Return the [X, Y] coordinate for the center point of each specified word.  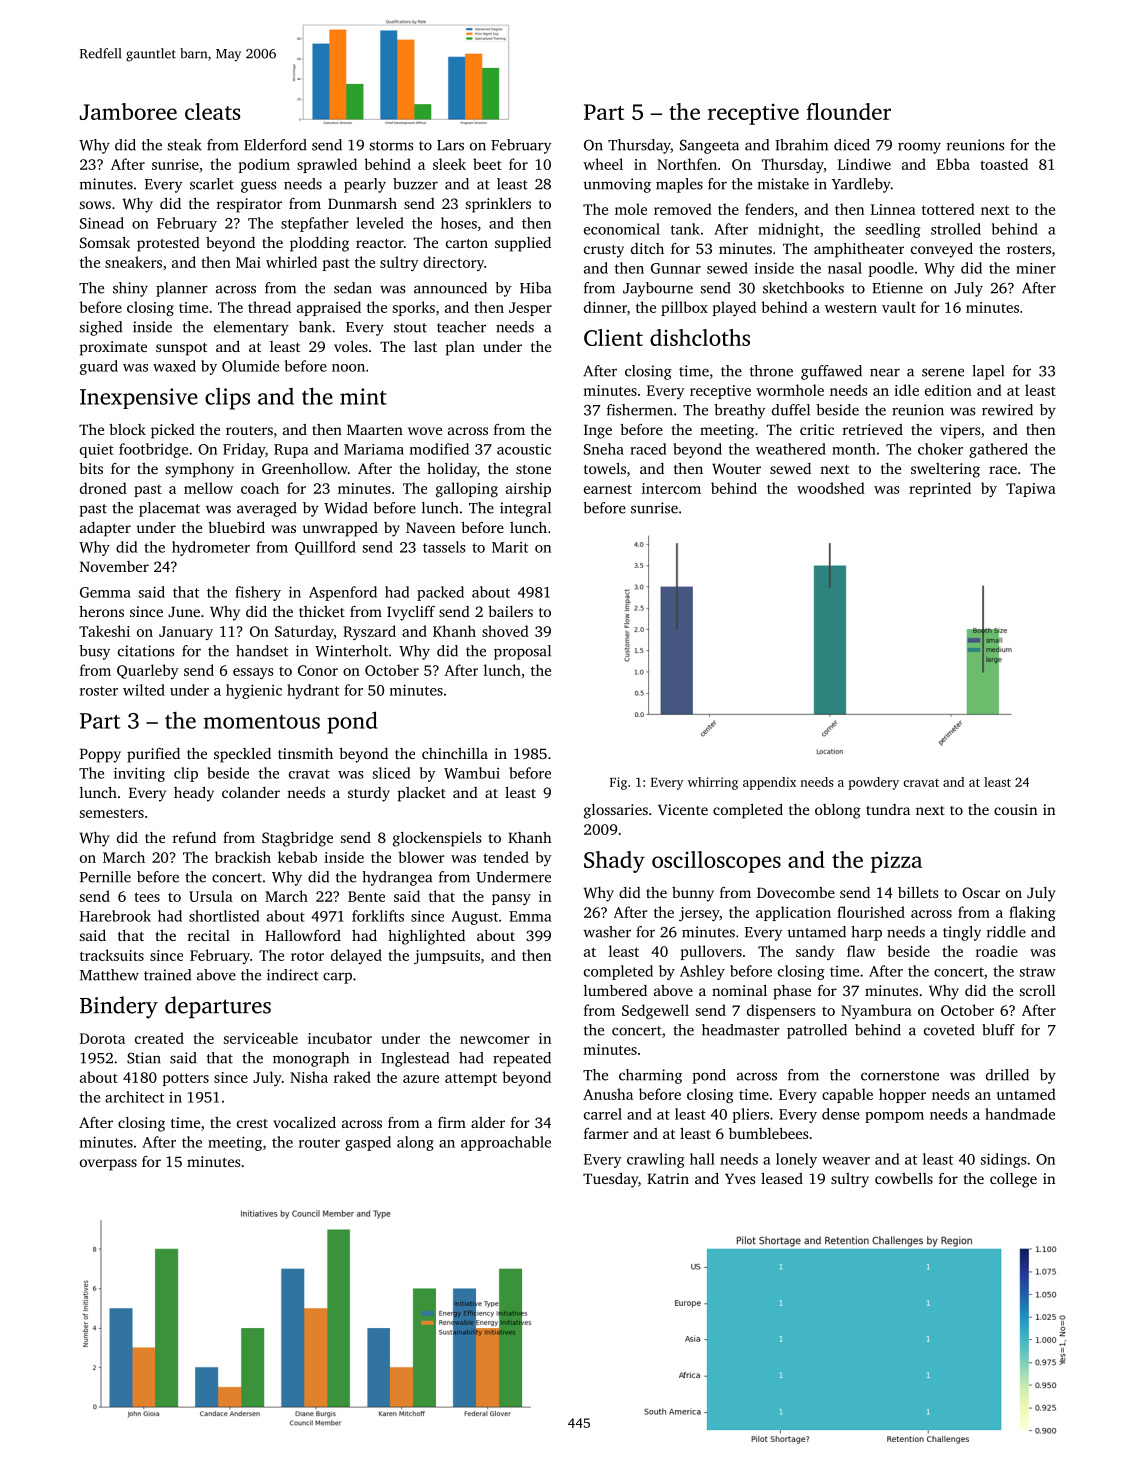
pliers [750, 1115]
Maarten [375, 429]
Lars [450, 145]
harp [866, 933]
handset [262, 651]
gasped [368, 1143]
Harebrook [115, 916]
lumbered [615, 990]
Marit [510, 547]
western [851, 308]
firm [452, 1122]
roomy [919, 148]
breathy [739, 411]
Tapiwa [1031, 490]
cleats [213, 111]
